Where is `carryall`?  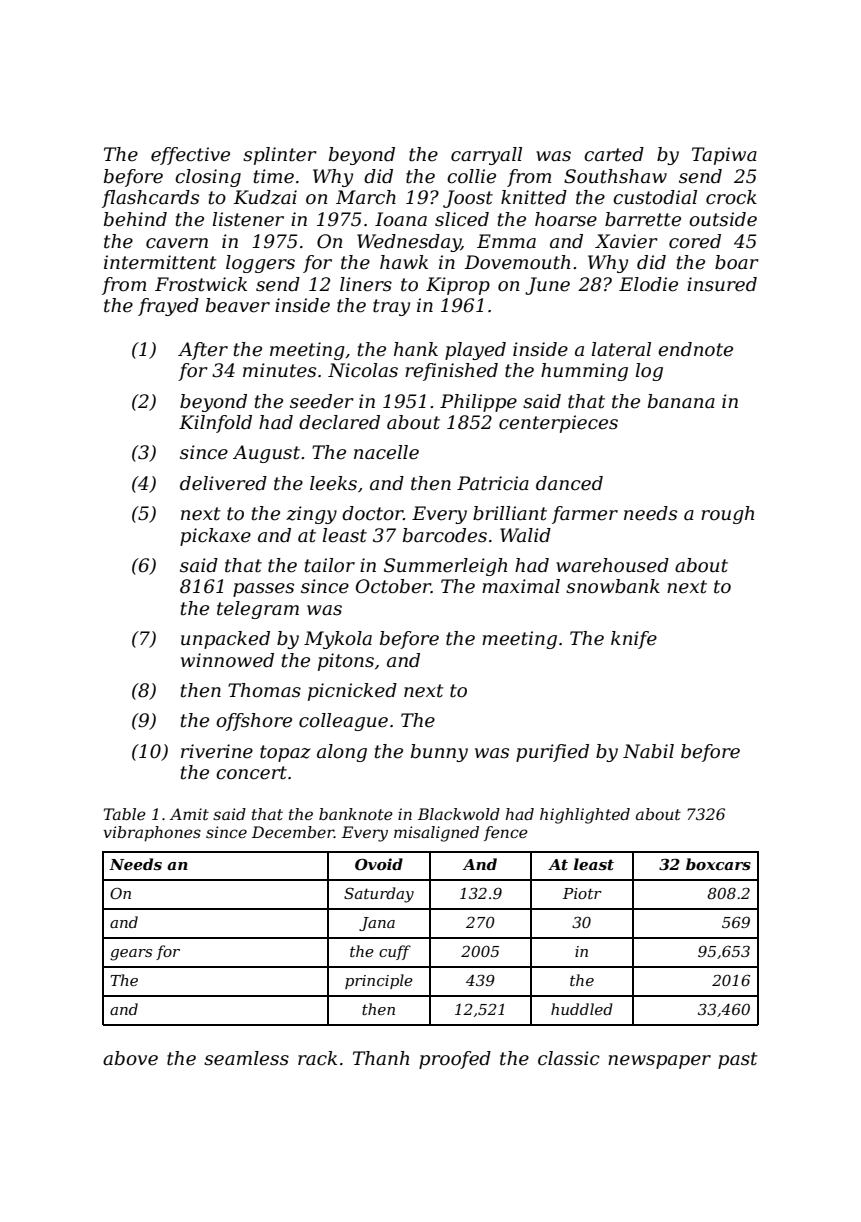
carryall is located at coordinates (486, 156).
